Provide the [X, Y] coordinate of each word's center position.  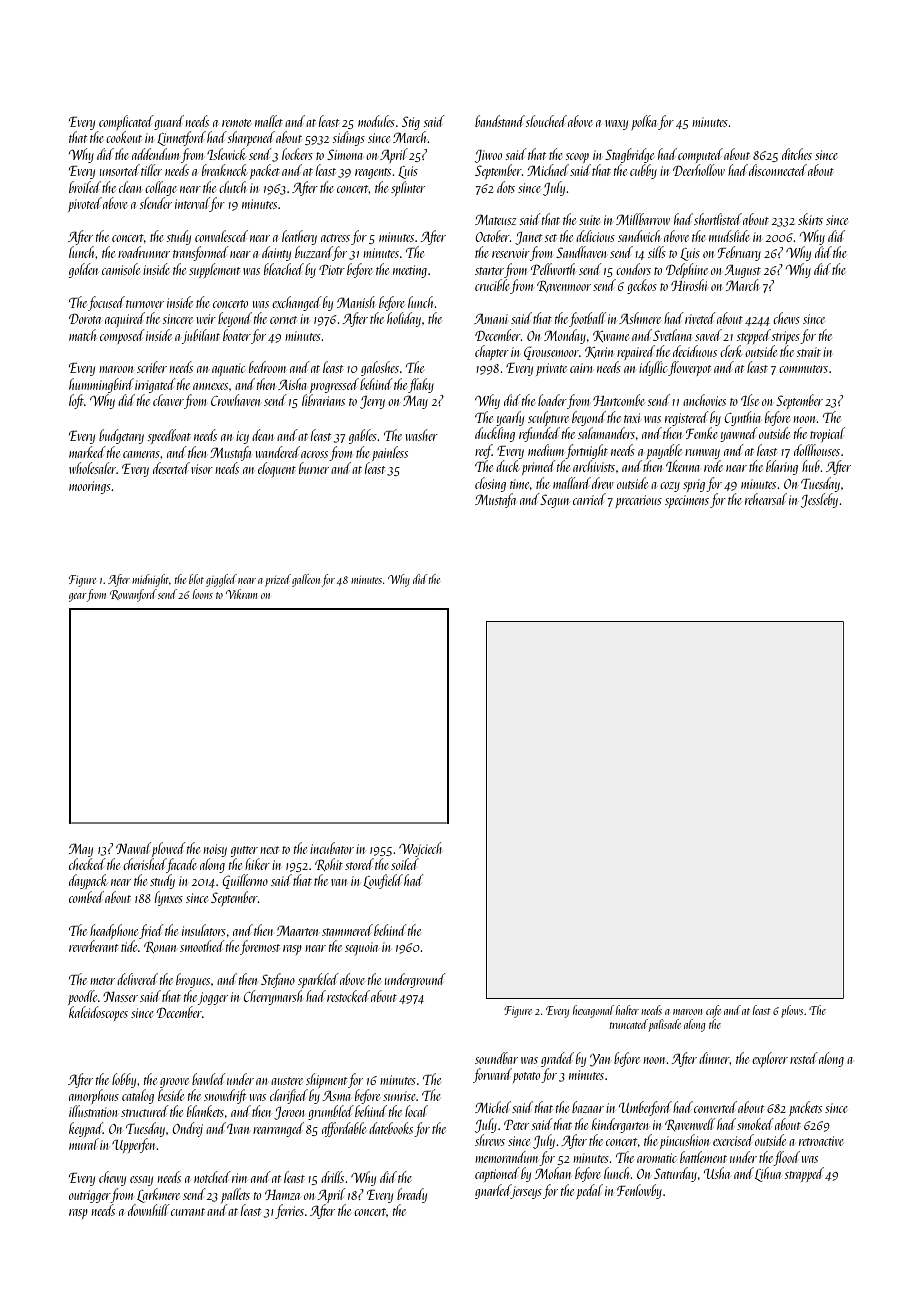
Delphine [687, 270]
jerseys [526, 1191]
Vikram [241, 594]
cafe [713, 1011]
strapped [804, 1174]
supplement [214, 270]
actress [335, 238]
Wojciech [420, 849]
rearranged [278, 1129]
